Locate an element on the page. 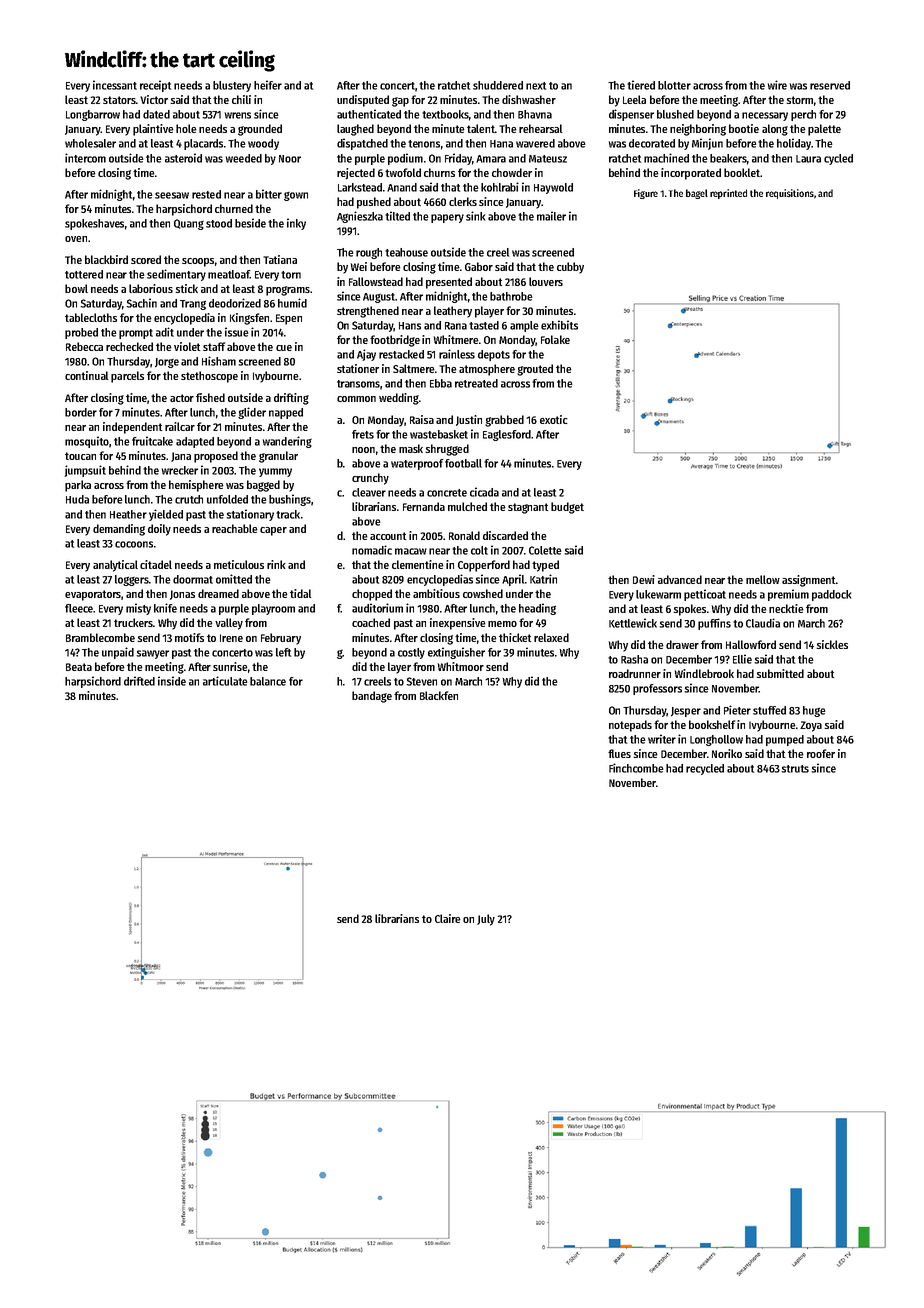 This image has width=924, height=1308. caper is located at coordinates (273, 531).
